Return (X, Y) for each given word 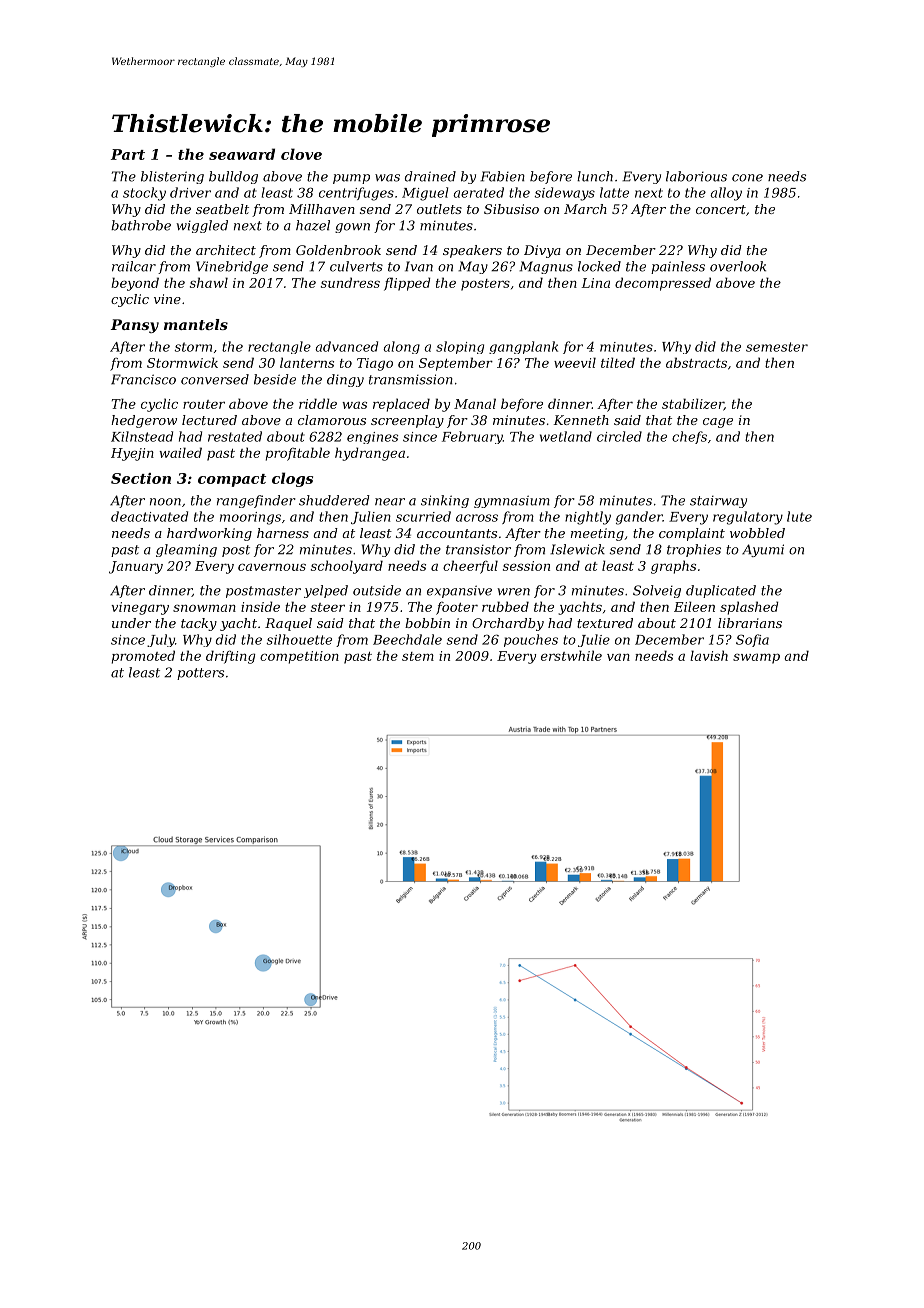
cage (718, 423)
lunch (595, 176)
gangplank (523, 347)
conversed (215, 379)
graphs (673, 567)
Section (141, 478)
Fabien (502, 176)
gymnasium (512, 501)
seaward (242, 154)
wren (513, 592)
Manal (475, 403)
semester (777, 347)
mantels (196, 324)
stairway (718, 502)
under (131, 623)
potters (200, 674)
